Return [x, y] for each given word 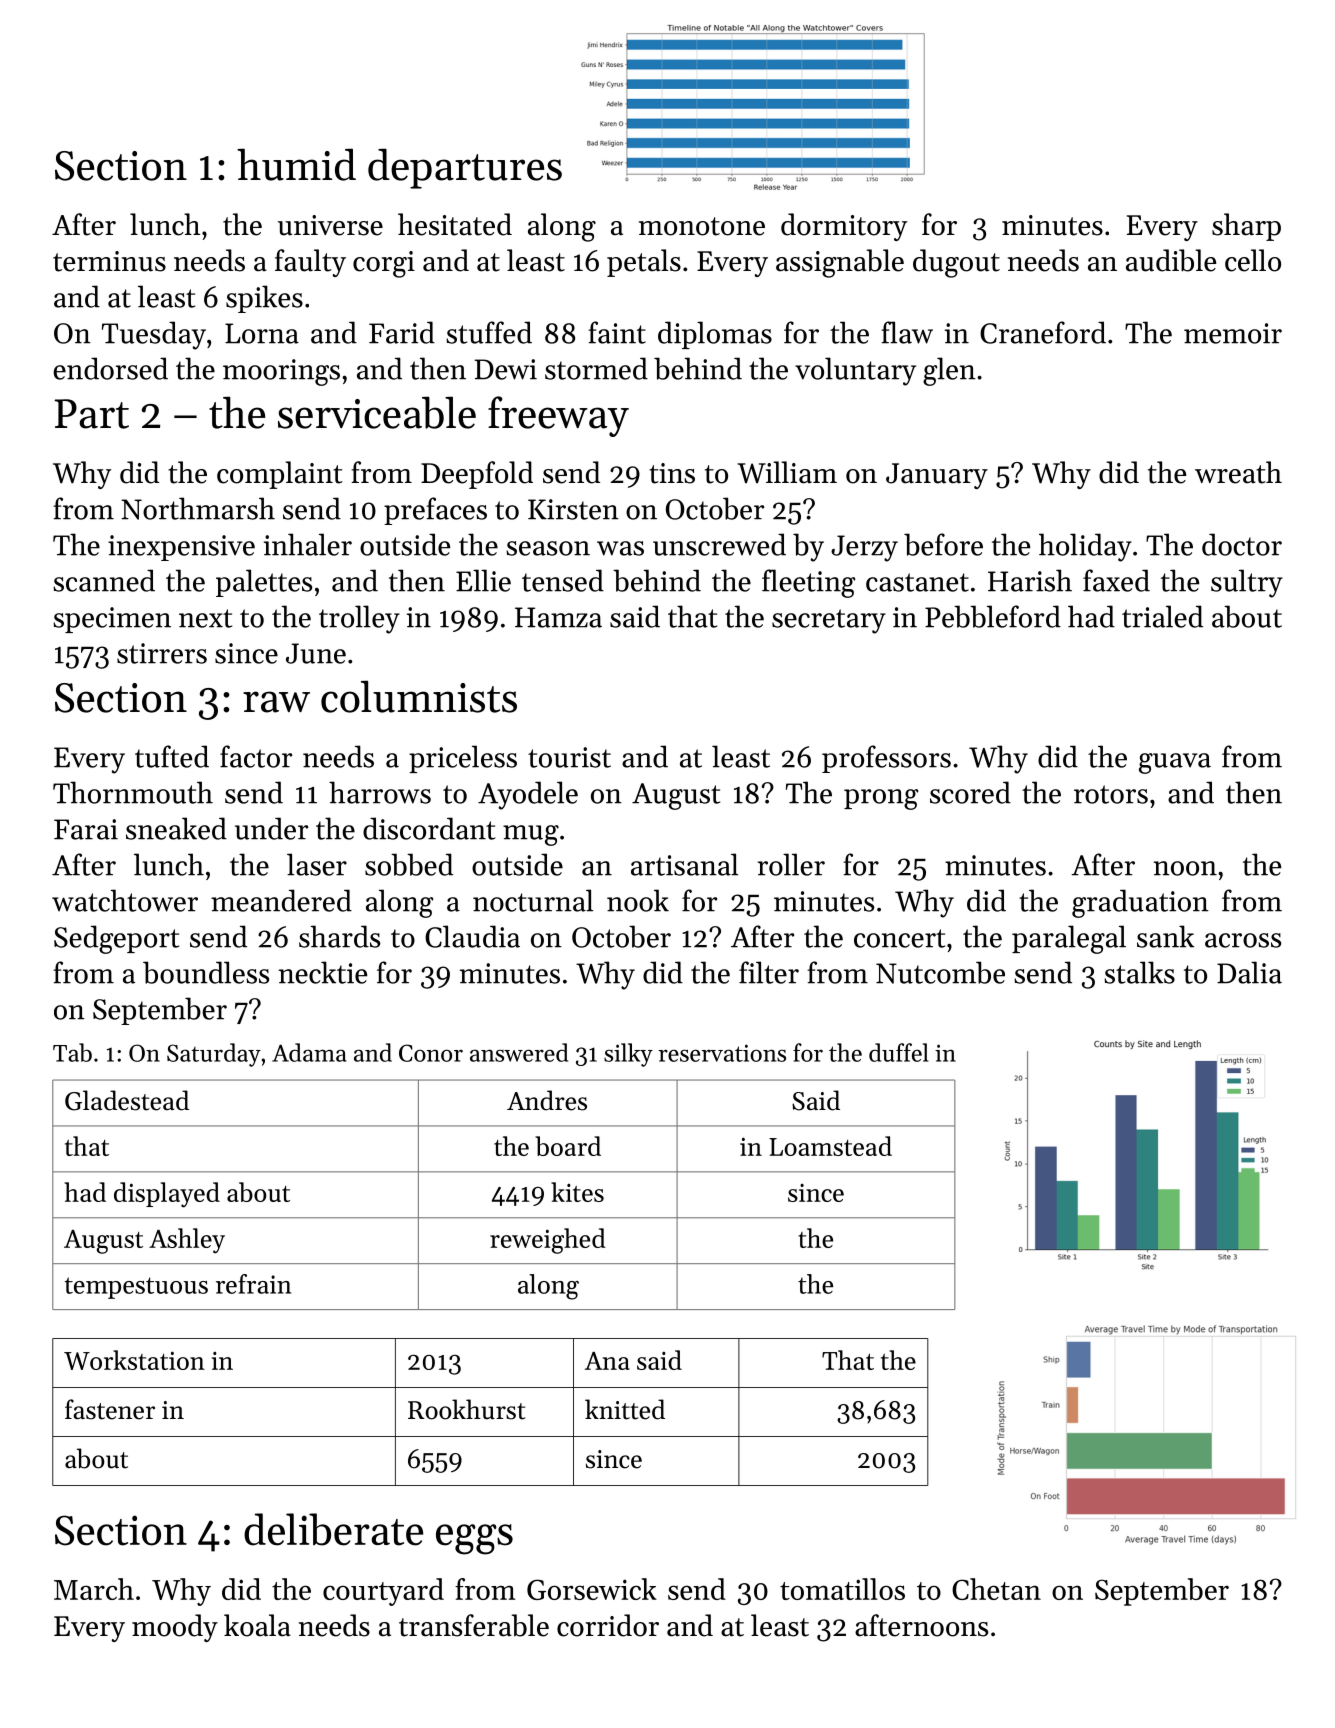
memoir [1233, 333]
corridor [608, 1625]
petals [644, 263]
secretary [829, 621]
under [271, 828]
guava [1175, 763]
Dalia [1249, 972]
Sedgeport [116, 939]
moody [175, 1628]
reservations [722, 1053]
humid [296, 164]
